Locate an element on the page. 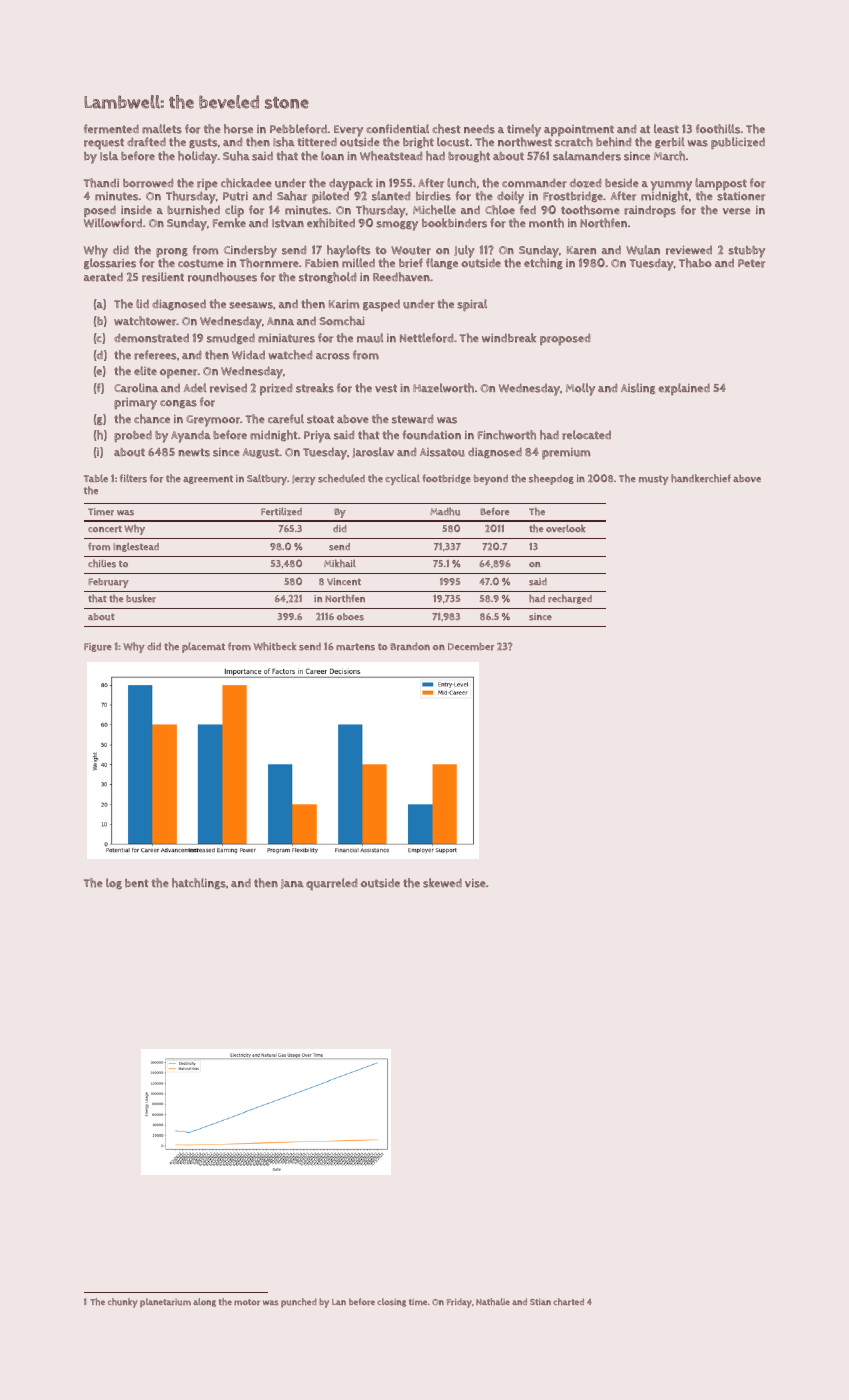 This document has height=1400, width=849. planetarium is located at coordinates (165, 1303).
